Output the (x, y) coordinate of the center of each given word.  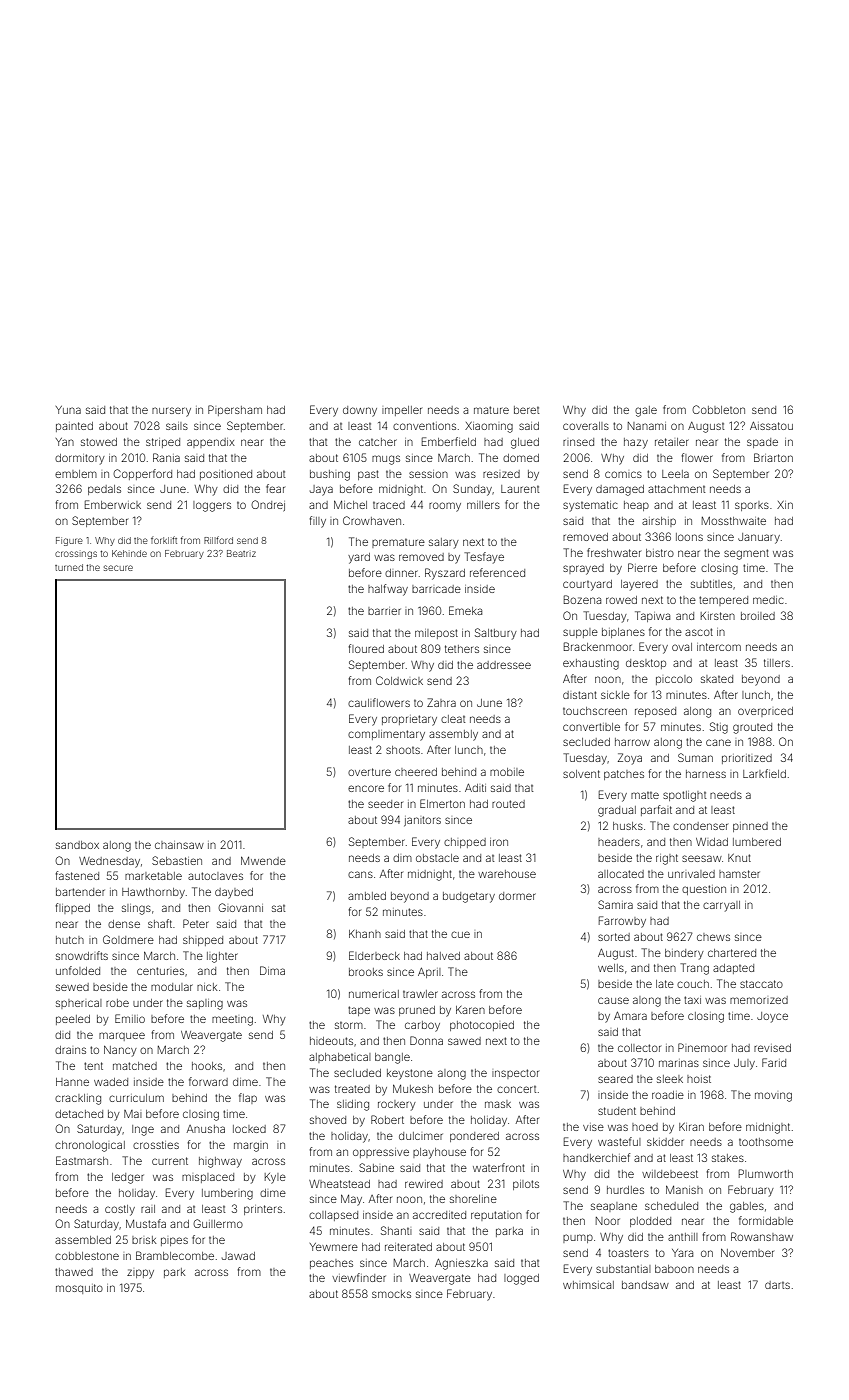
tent (93, 1066)
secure (118, 568)
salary (444, 543)
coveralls (586, 426)
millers (483, 505)
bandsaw (645, 1285)
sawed (464, 1041)
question (704, 890)
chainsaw (179, 845)
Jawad (238, 1256)
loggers (212, 506)
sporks (752, 506)
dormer (517, 896)
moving (773, 1097)
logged (521, 1279)
